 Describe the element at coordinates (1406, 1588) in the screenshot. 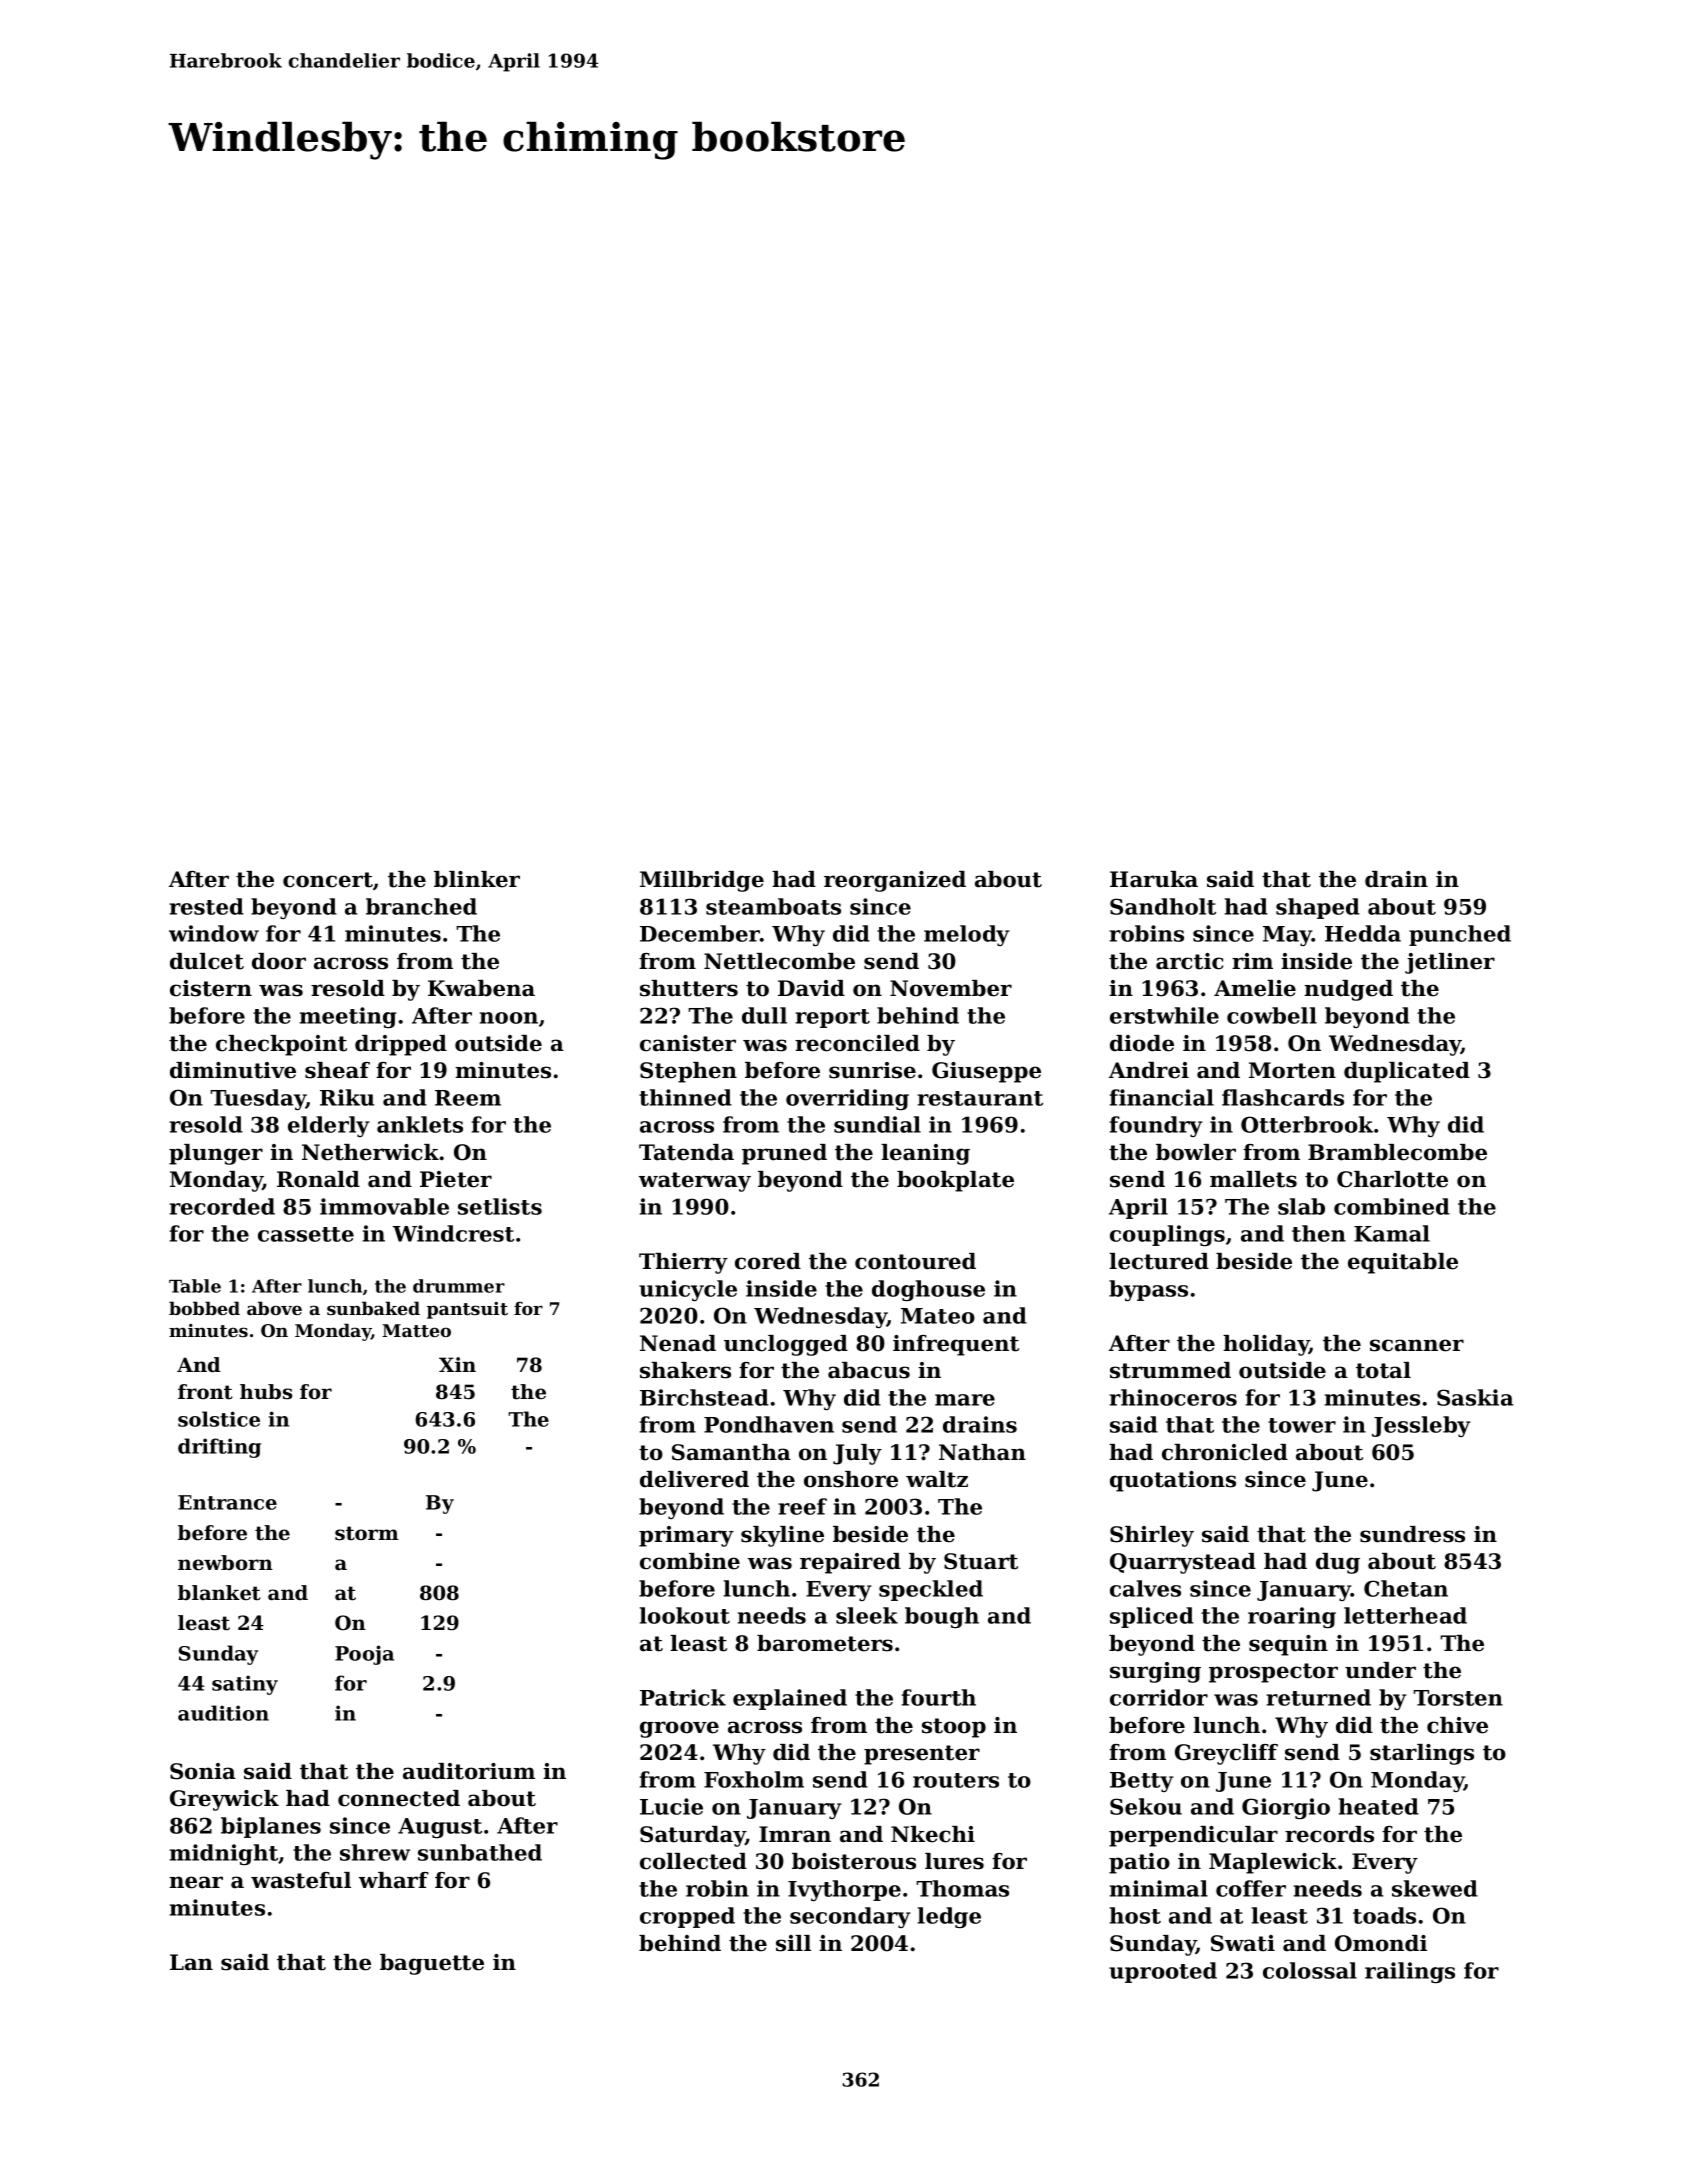

I see `Chetan` at that location.
